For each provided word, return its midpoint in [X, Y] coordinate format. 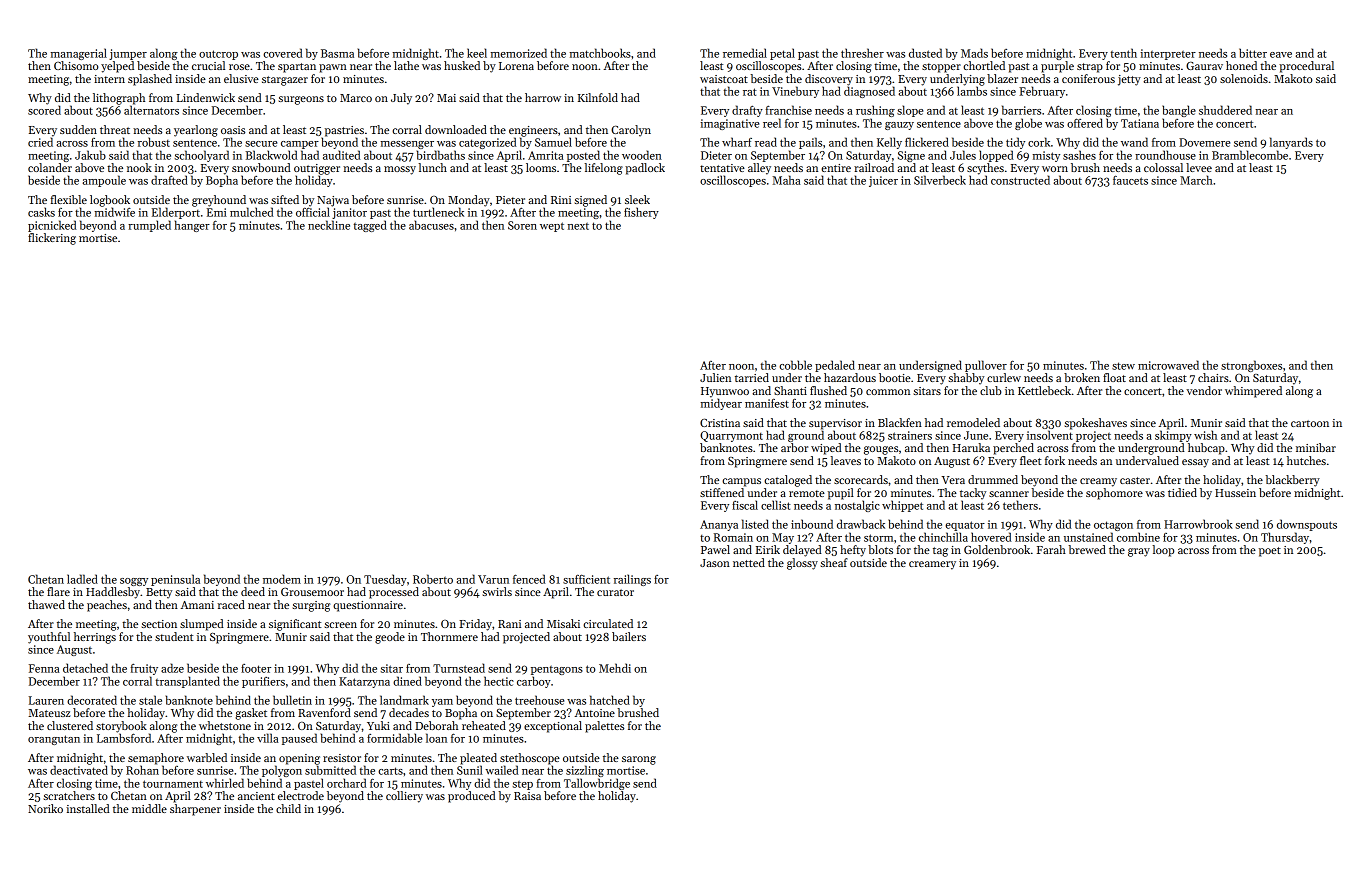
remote [807, 493]
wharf [737, 142]
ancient [256, 796]
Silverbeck [940, 180]
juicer [883, 181]
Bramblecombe [1250, 155]
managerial [78, 54]
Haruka [971, 447]
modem [282, 579]
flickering [52, 239]
